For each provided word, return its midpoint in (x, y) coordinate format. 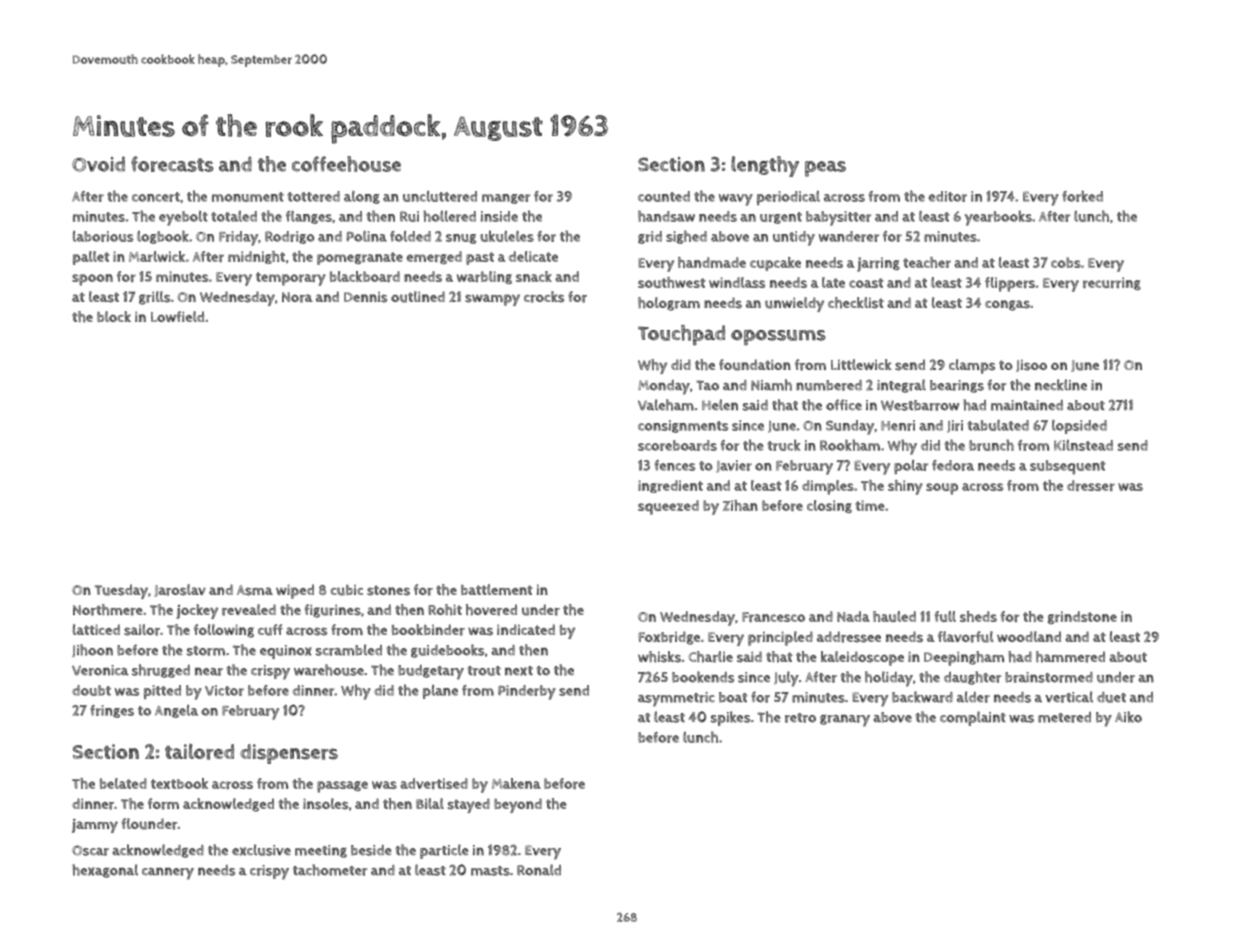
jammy (95, 826)
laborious (103, 236)
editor (948, 196)
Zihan (740, 505)
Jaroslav (180, 590)
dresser (1091, 485)
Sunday (850, 427)
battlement (497, 589)
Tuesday (121, 591)
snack (534, 276)
